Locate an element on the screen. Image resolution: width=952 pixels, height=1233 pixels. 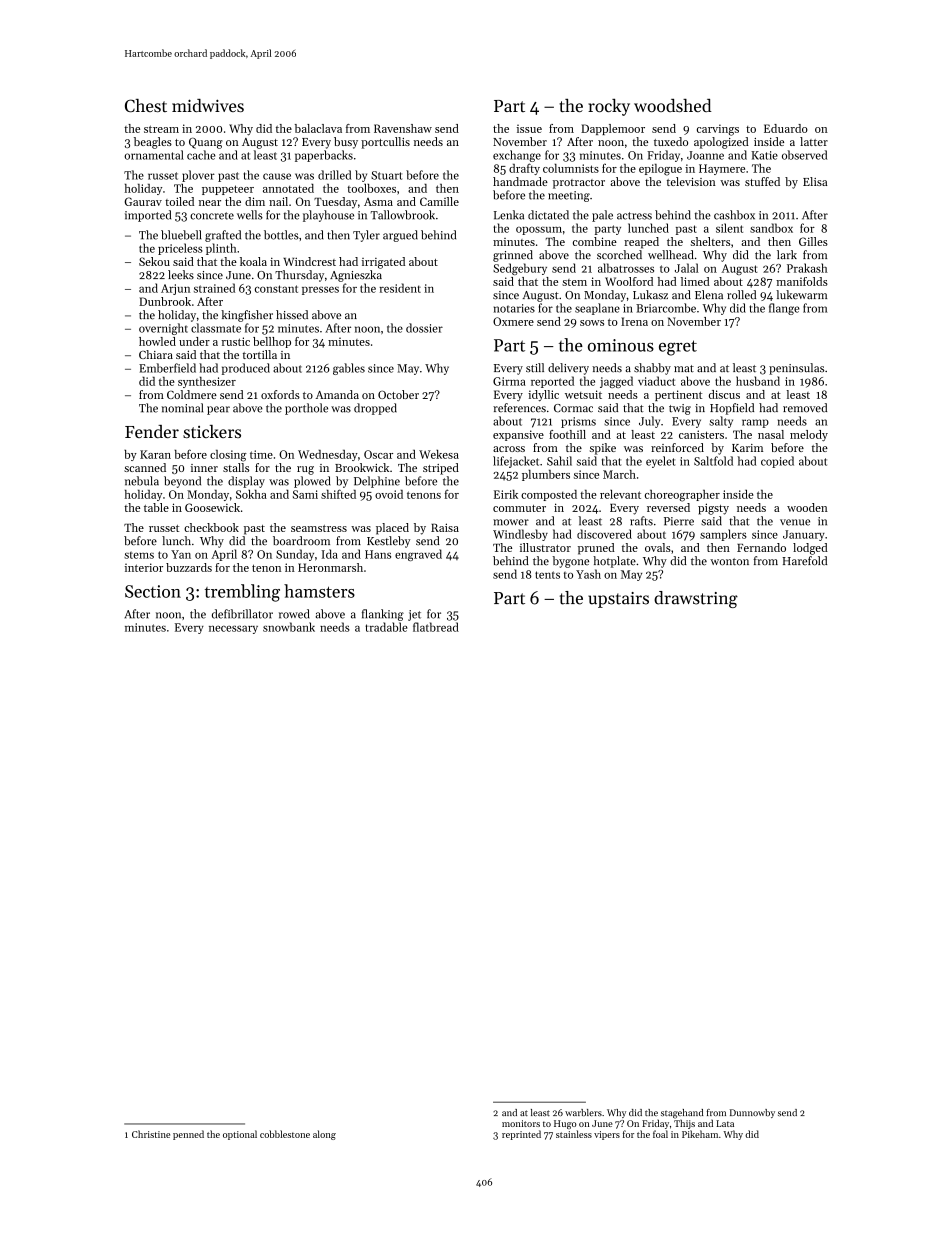
boardroom is located at coordinates (301, 541).
